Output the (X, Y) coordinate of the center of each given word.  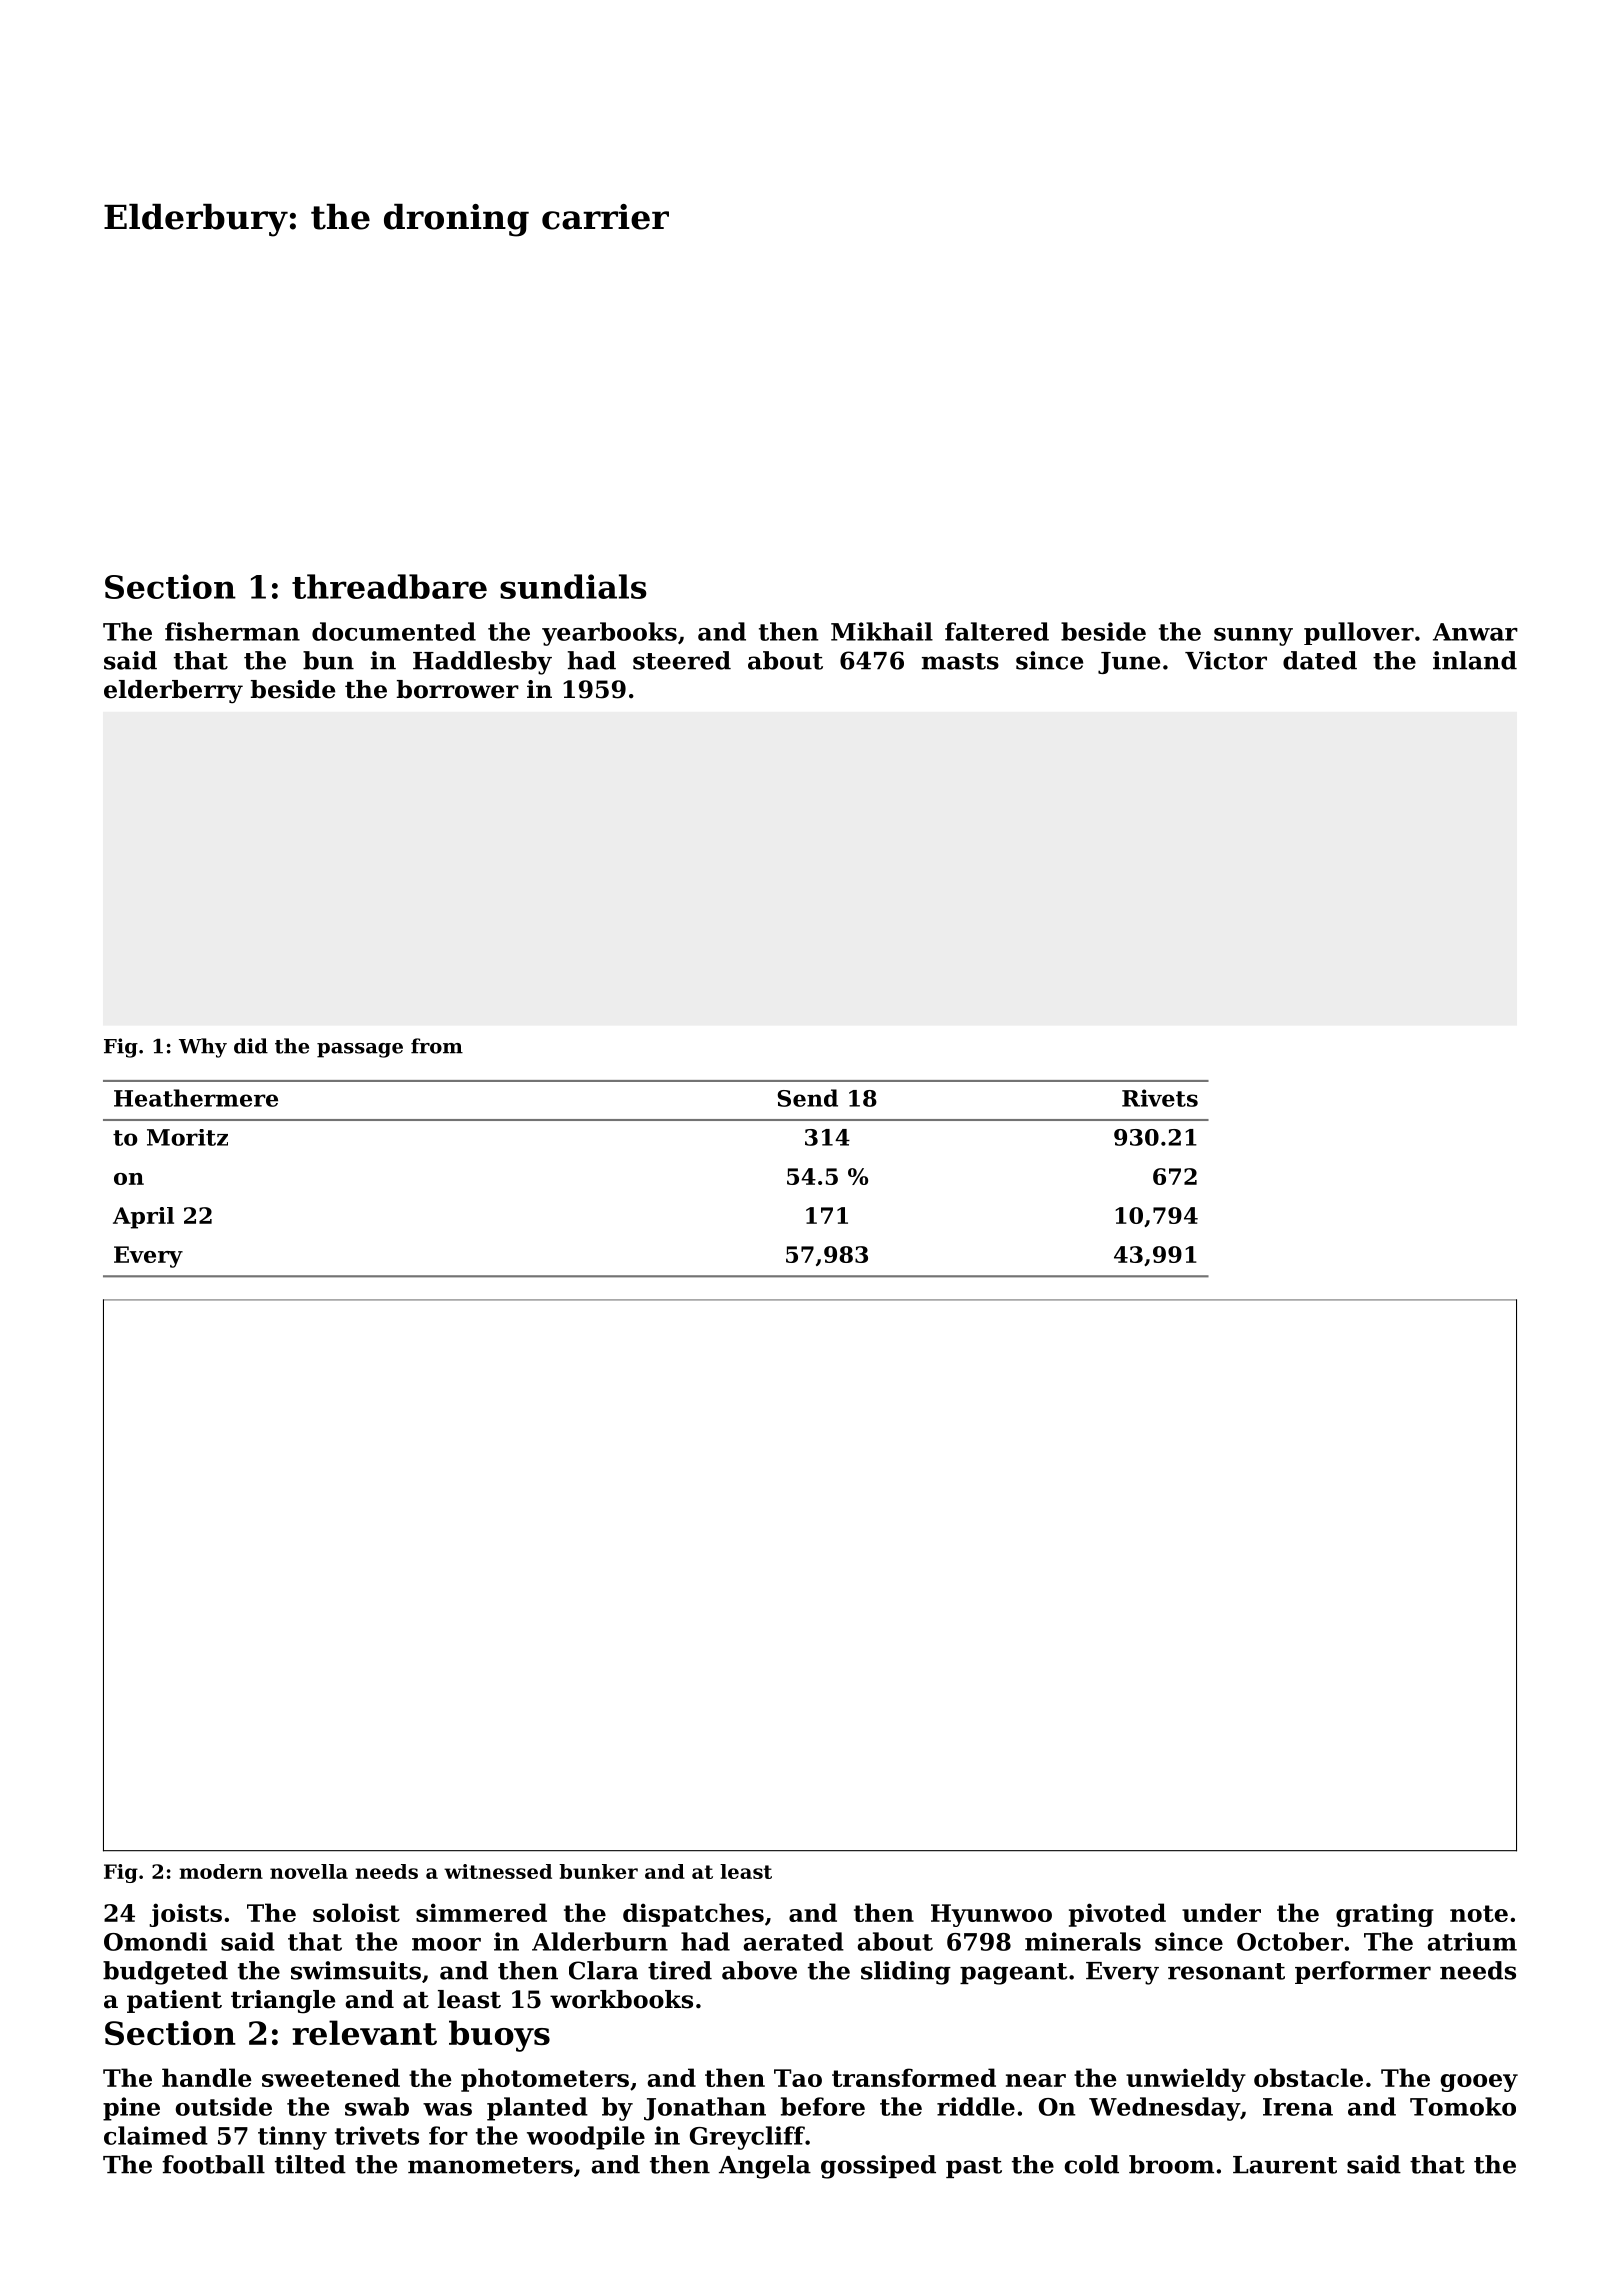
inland (1475, 660)
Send (808, 1098)
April (143, 1218)
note (1479, 1913)
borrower (458, 689)
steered (682, 660)
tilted (310, 2164)
